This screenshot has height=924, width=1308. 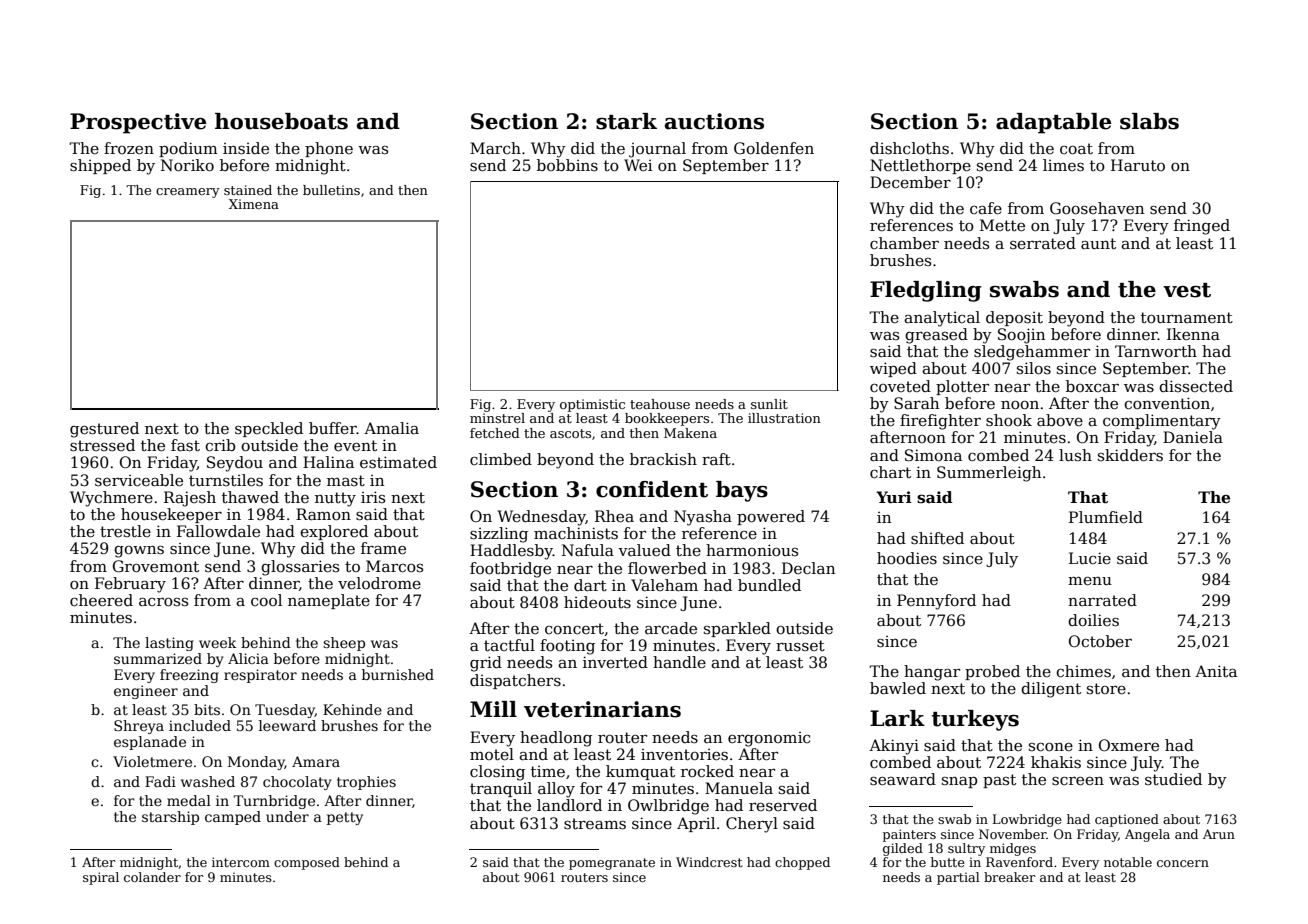 I want to click on Ximena, so click(x=254, y=204).
